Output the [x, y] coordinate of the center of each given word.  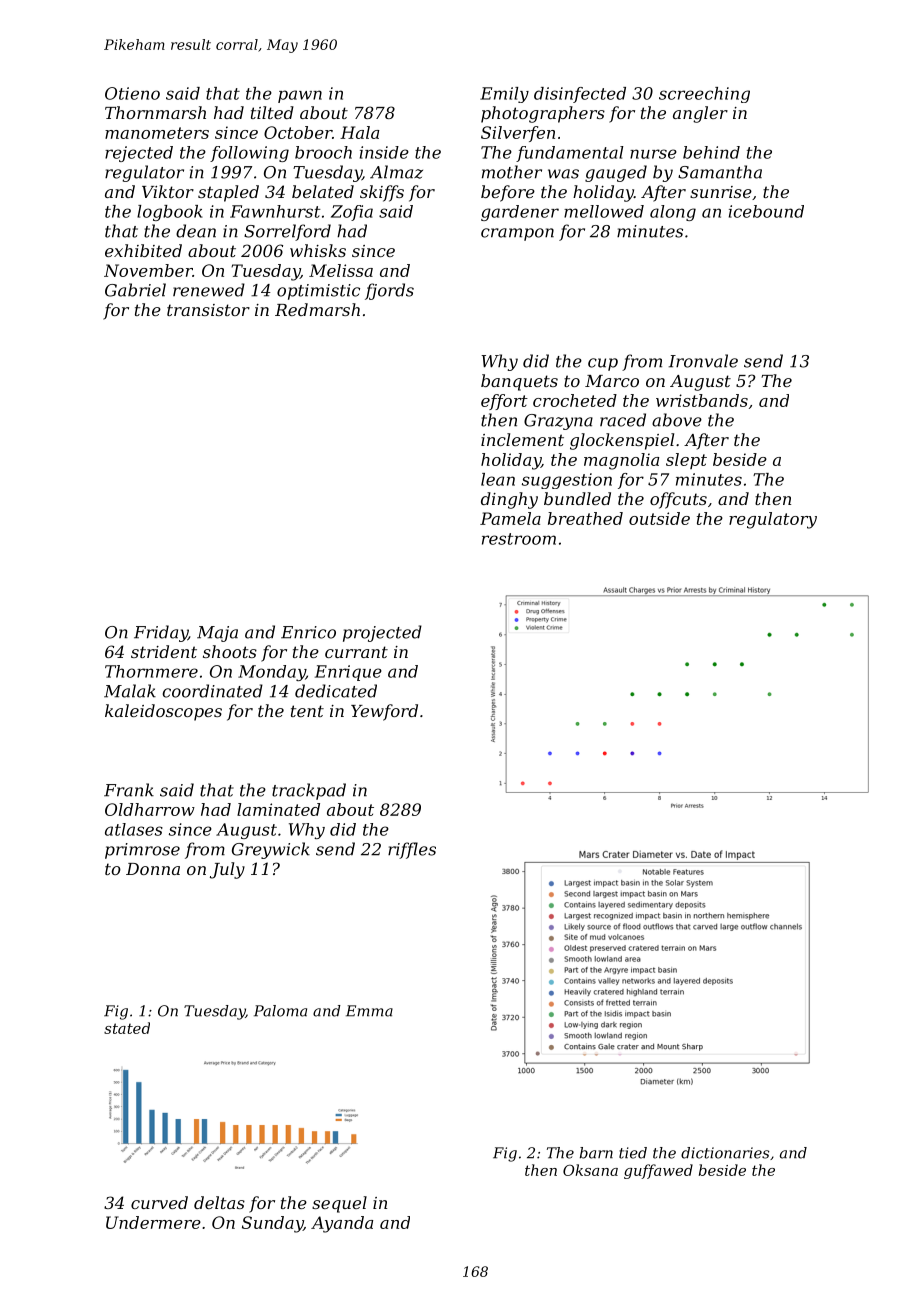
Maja [217, 634]
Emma [369, 1011]
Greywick [271, 850]
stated [127, 1028]
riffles [412, 850]
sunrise [721, 192]
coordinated [213, 691]
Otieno [132, 93]
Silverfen [518, 134]
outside [659, 518]
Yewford [384, 712]
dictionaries [725, 1153]
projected [382, 633]
